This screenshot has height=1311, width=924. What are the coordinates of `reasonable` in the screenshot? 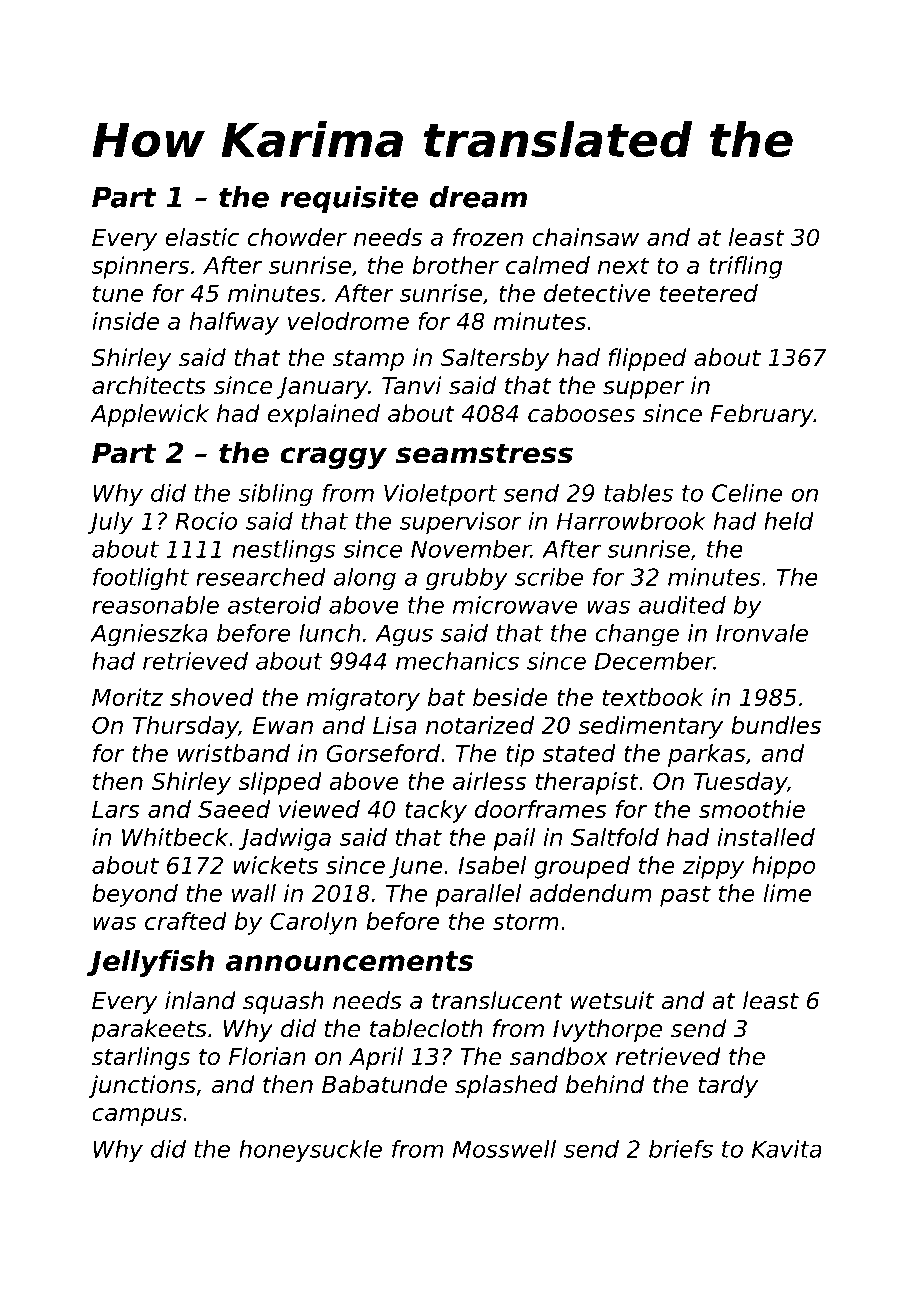 It's located at (155, 605).
